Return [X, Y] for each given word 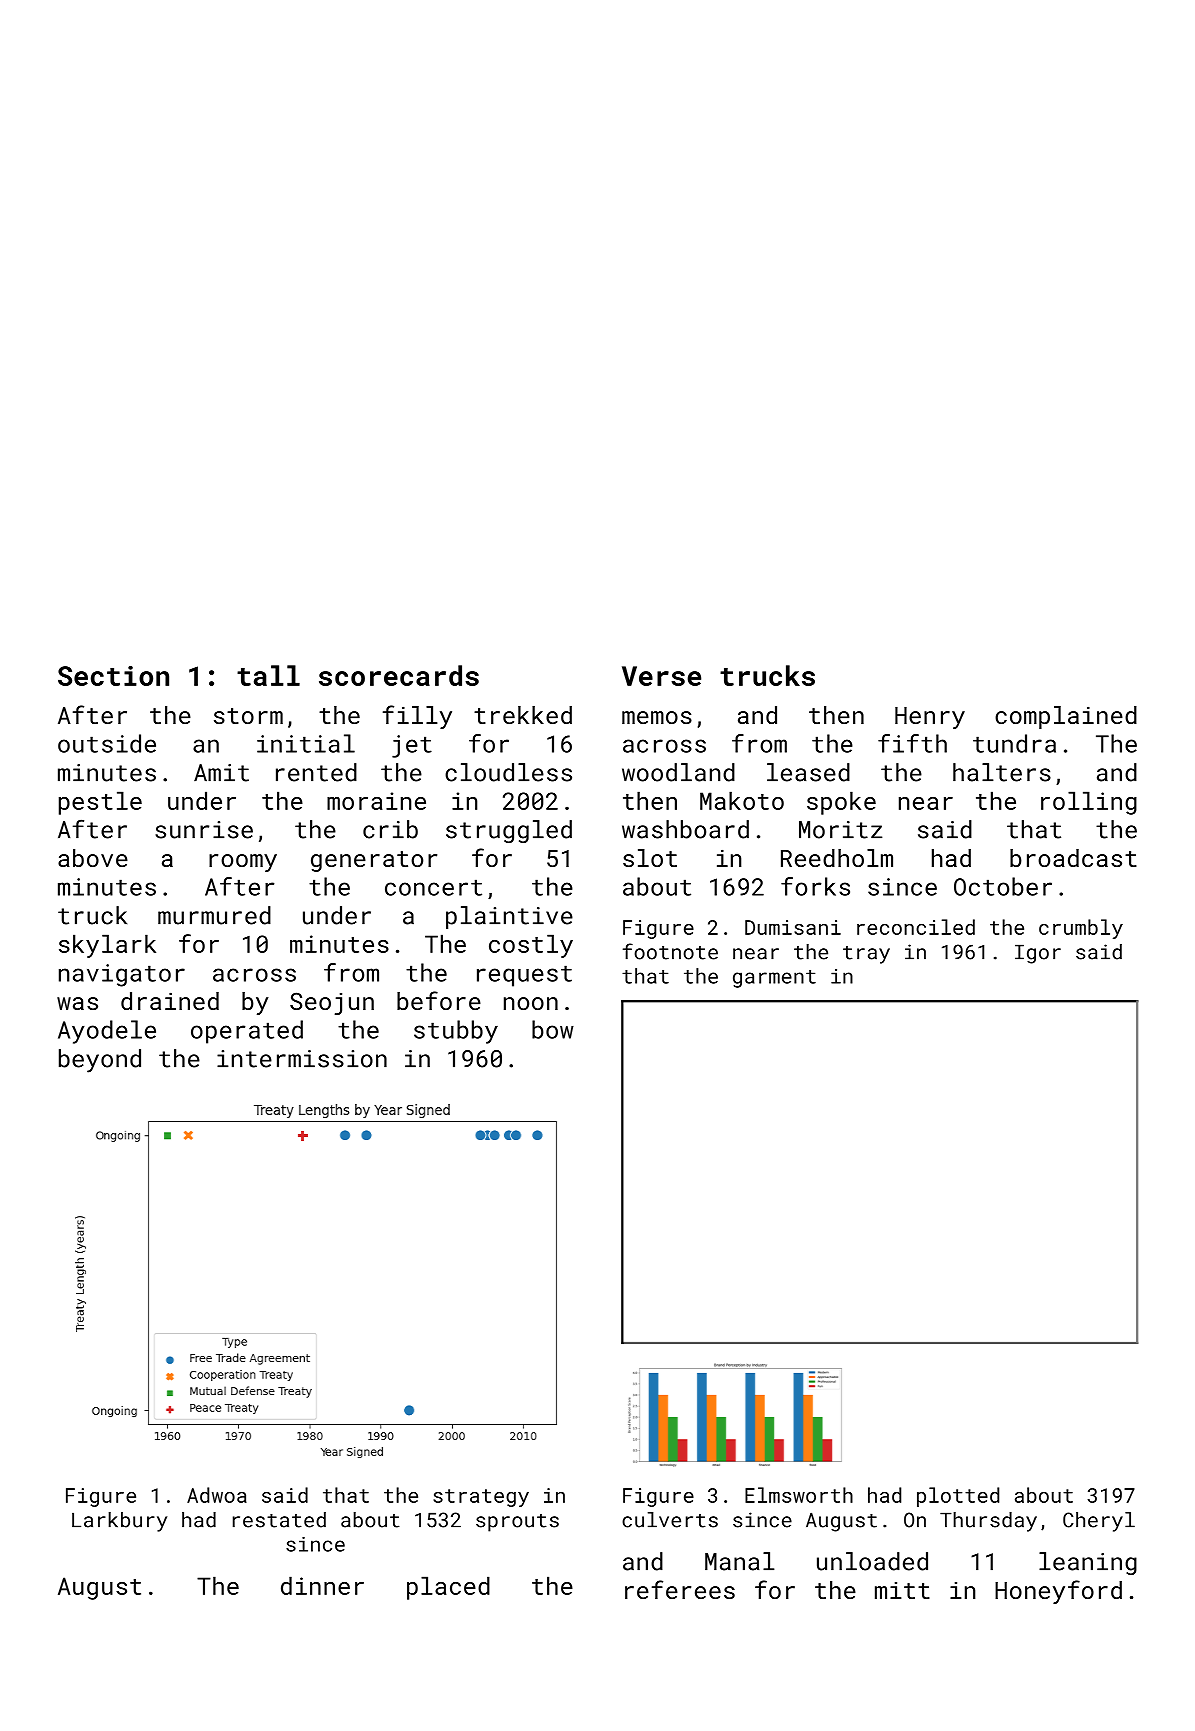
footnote [670, 951]
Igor [1038, 954]
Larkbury [119, 1522]
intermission [302, 1059]
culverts [670, 1520]
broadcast [1073, 858]
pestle [100, 803]
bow [553, 1029]
